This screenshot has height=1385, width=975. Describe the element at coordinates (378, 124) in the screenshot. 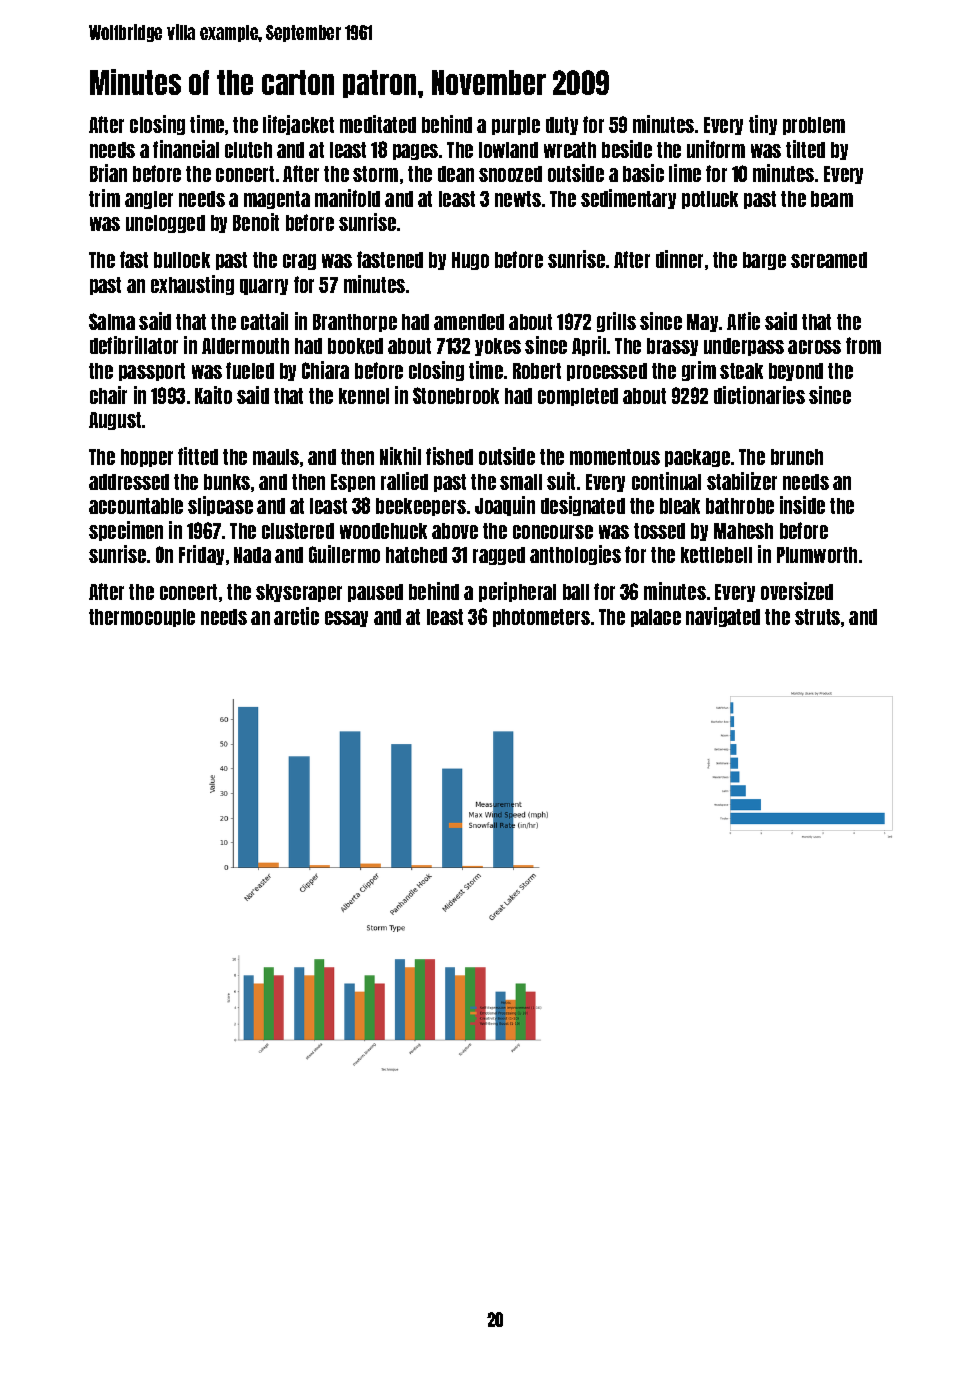

I see `meditated` at that location.
